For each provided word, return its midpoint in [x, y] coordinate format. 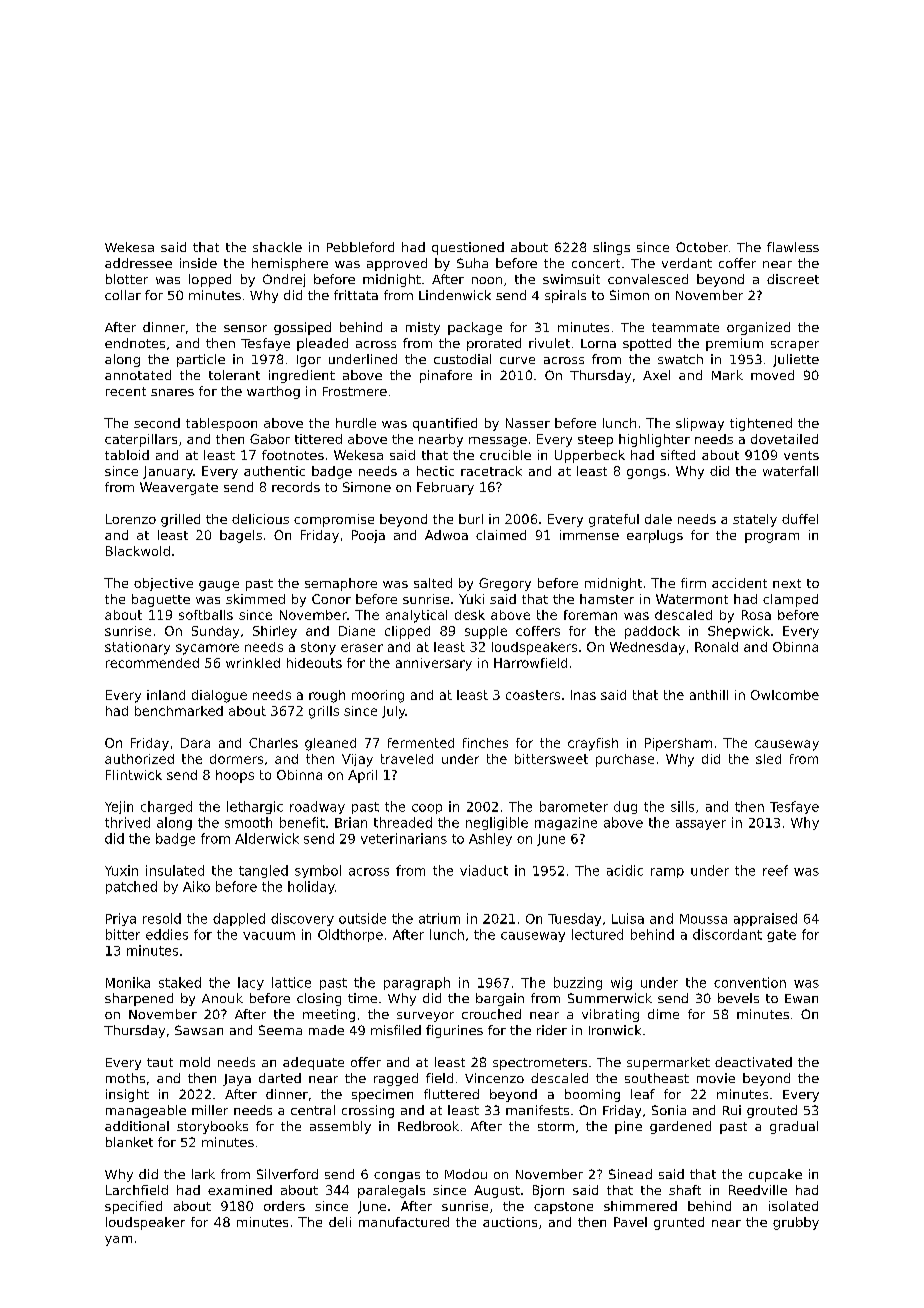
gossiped [302, 328]
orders [284, 1206]
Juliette [796, 360]
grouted [772, 1111]
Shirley [275, 632]
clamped [790, 600]
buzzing [578, 983]
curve [517, 360]
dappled [239, 919]
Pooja [368, 536]
